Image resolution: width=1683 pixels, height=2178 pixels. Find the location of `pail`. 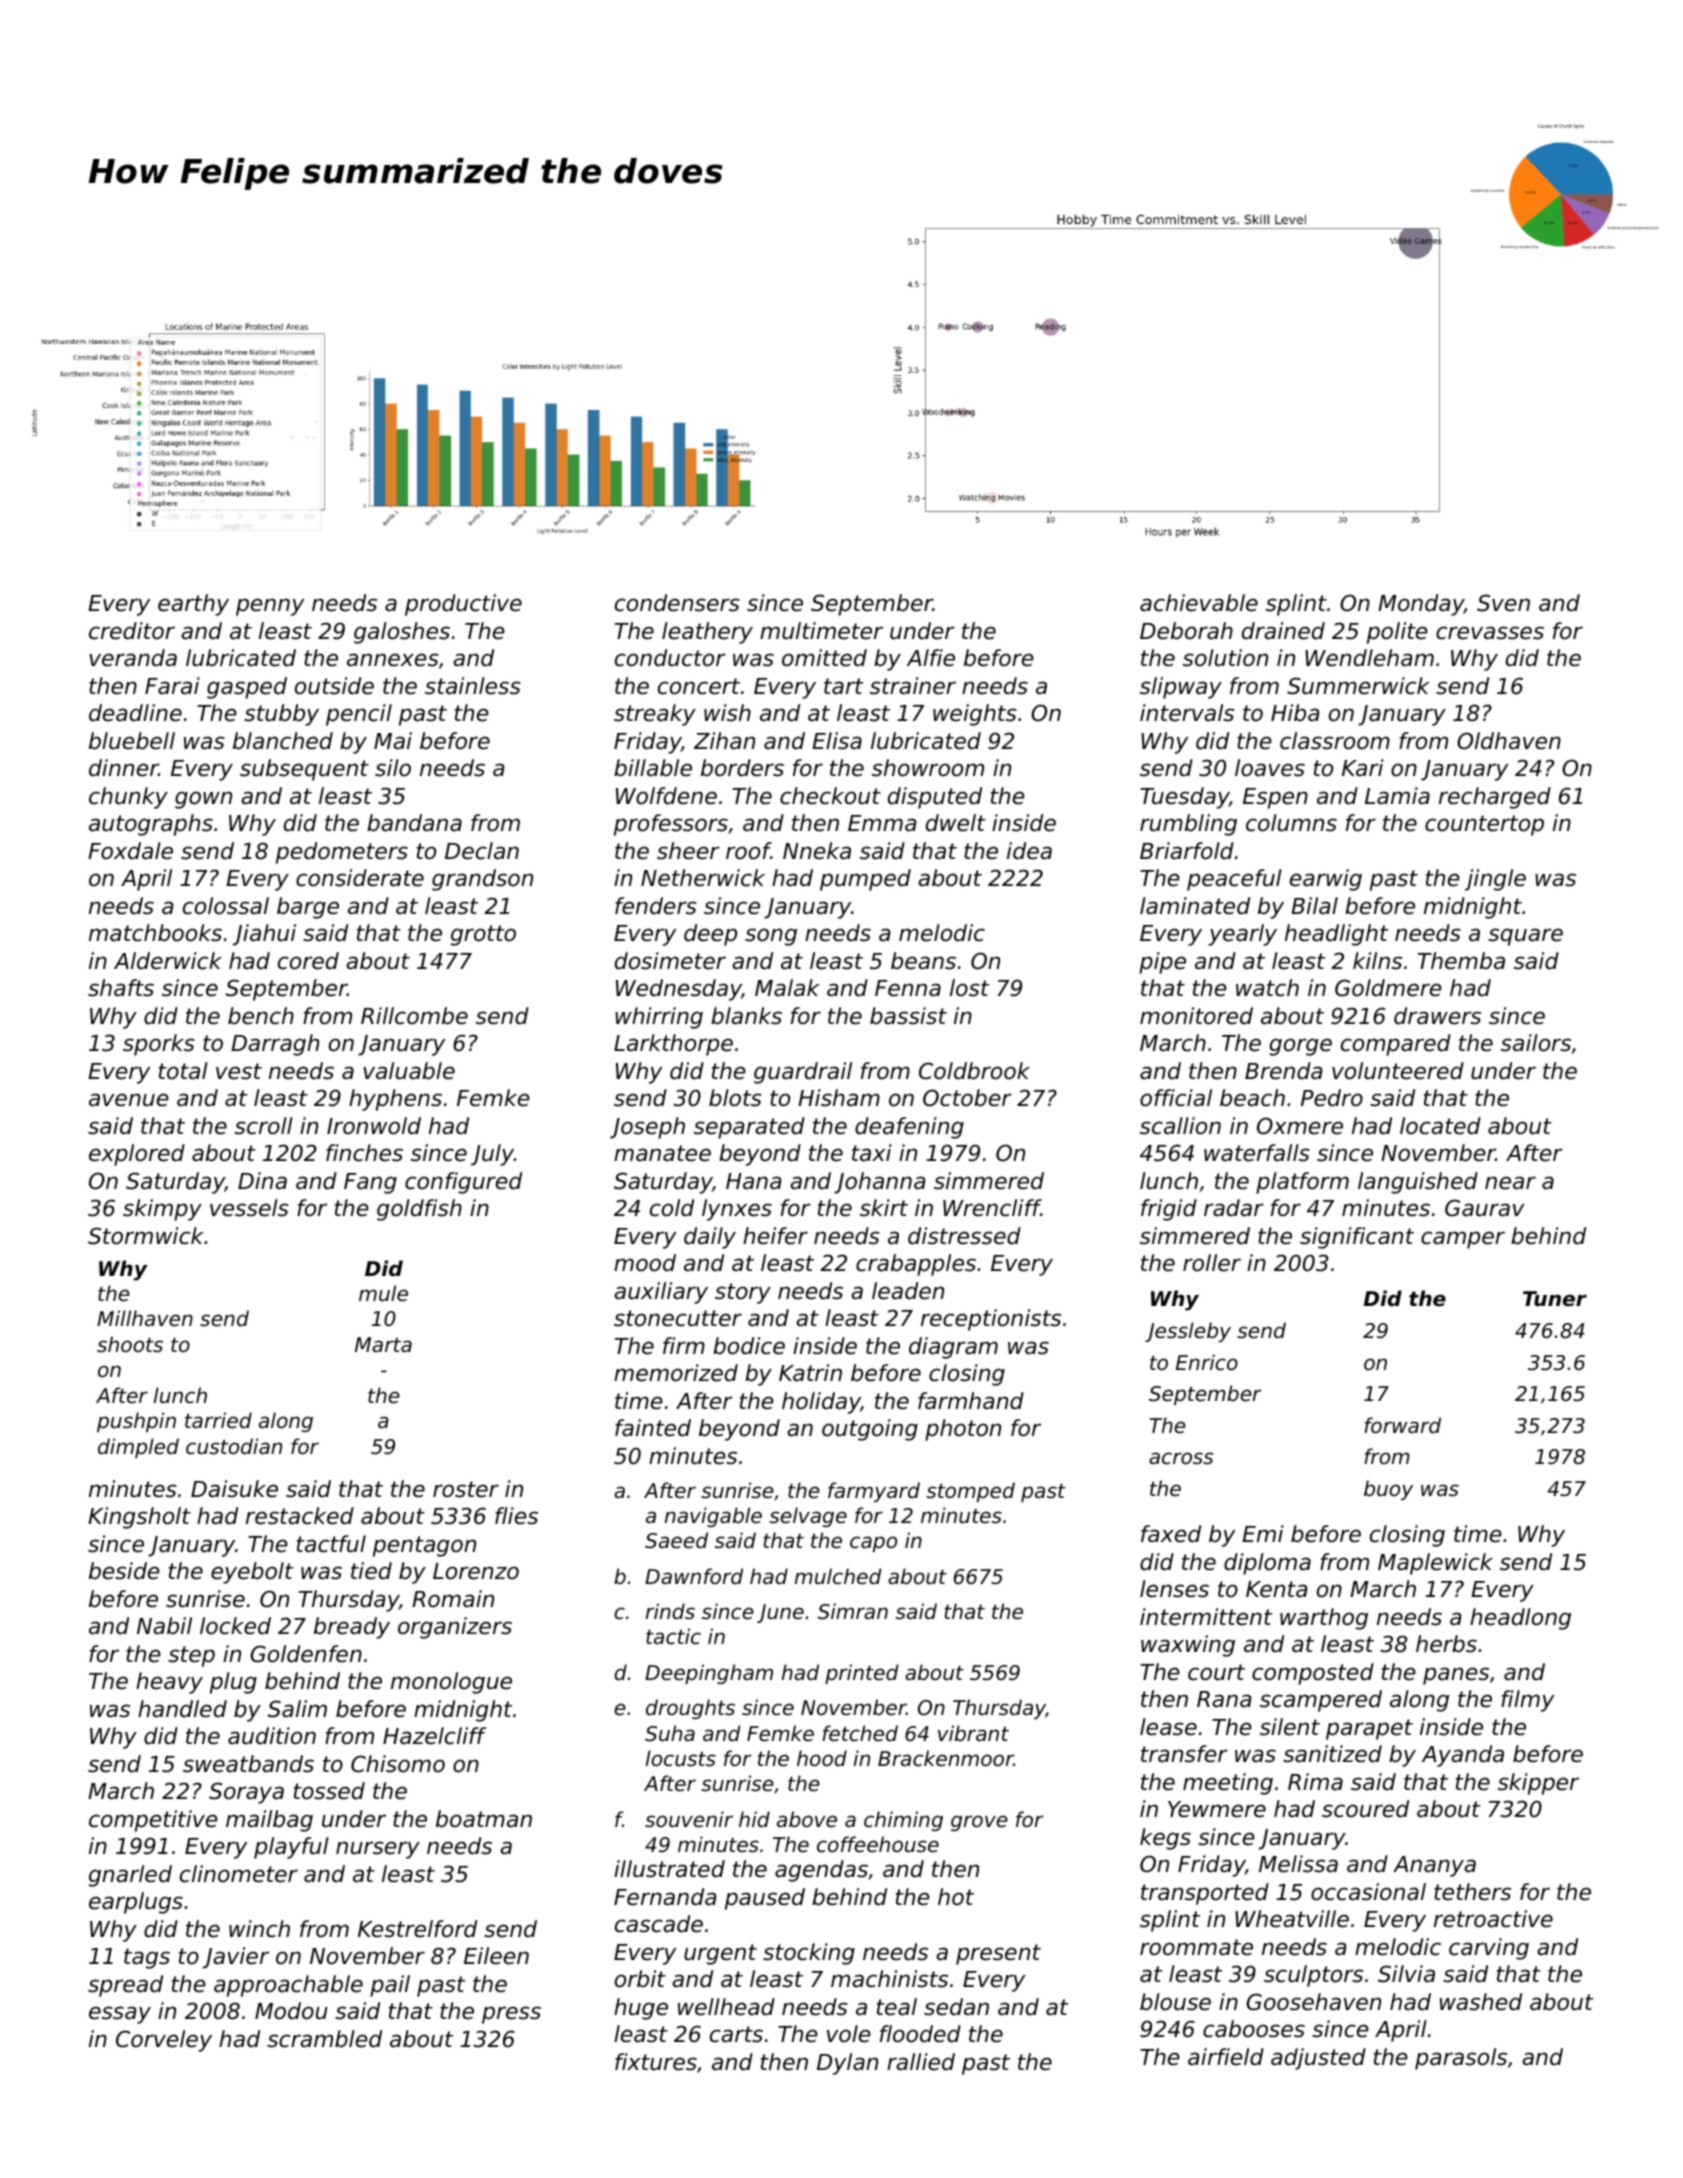

pail is located at coordinates (390, 1986).
